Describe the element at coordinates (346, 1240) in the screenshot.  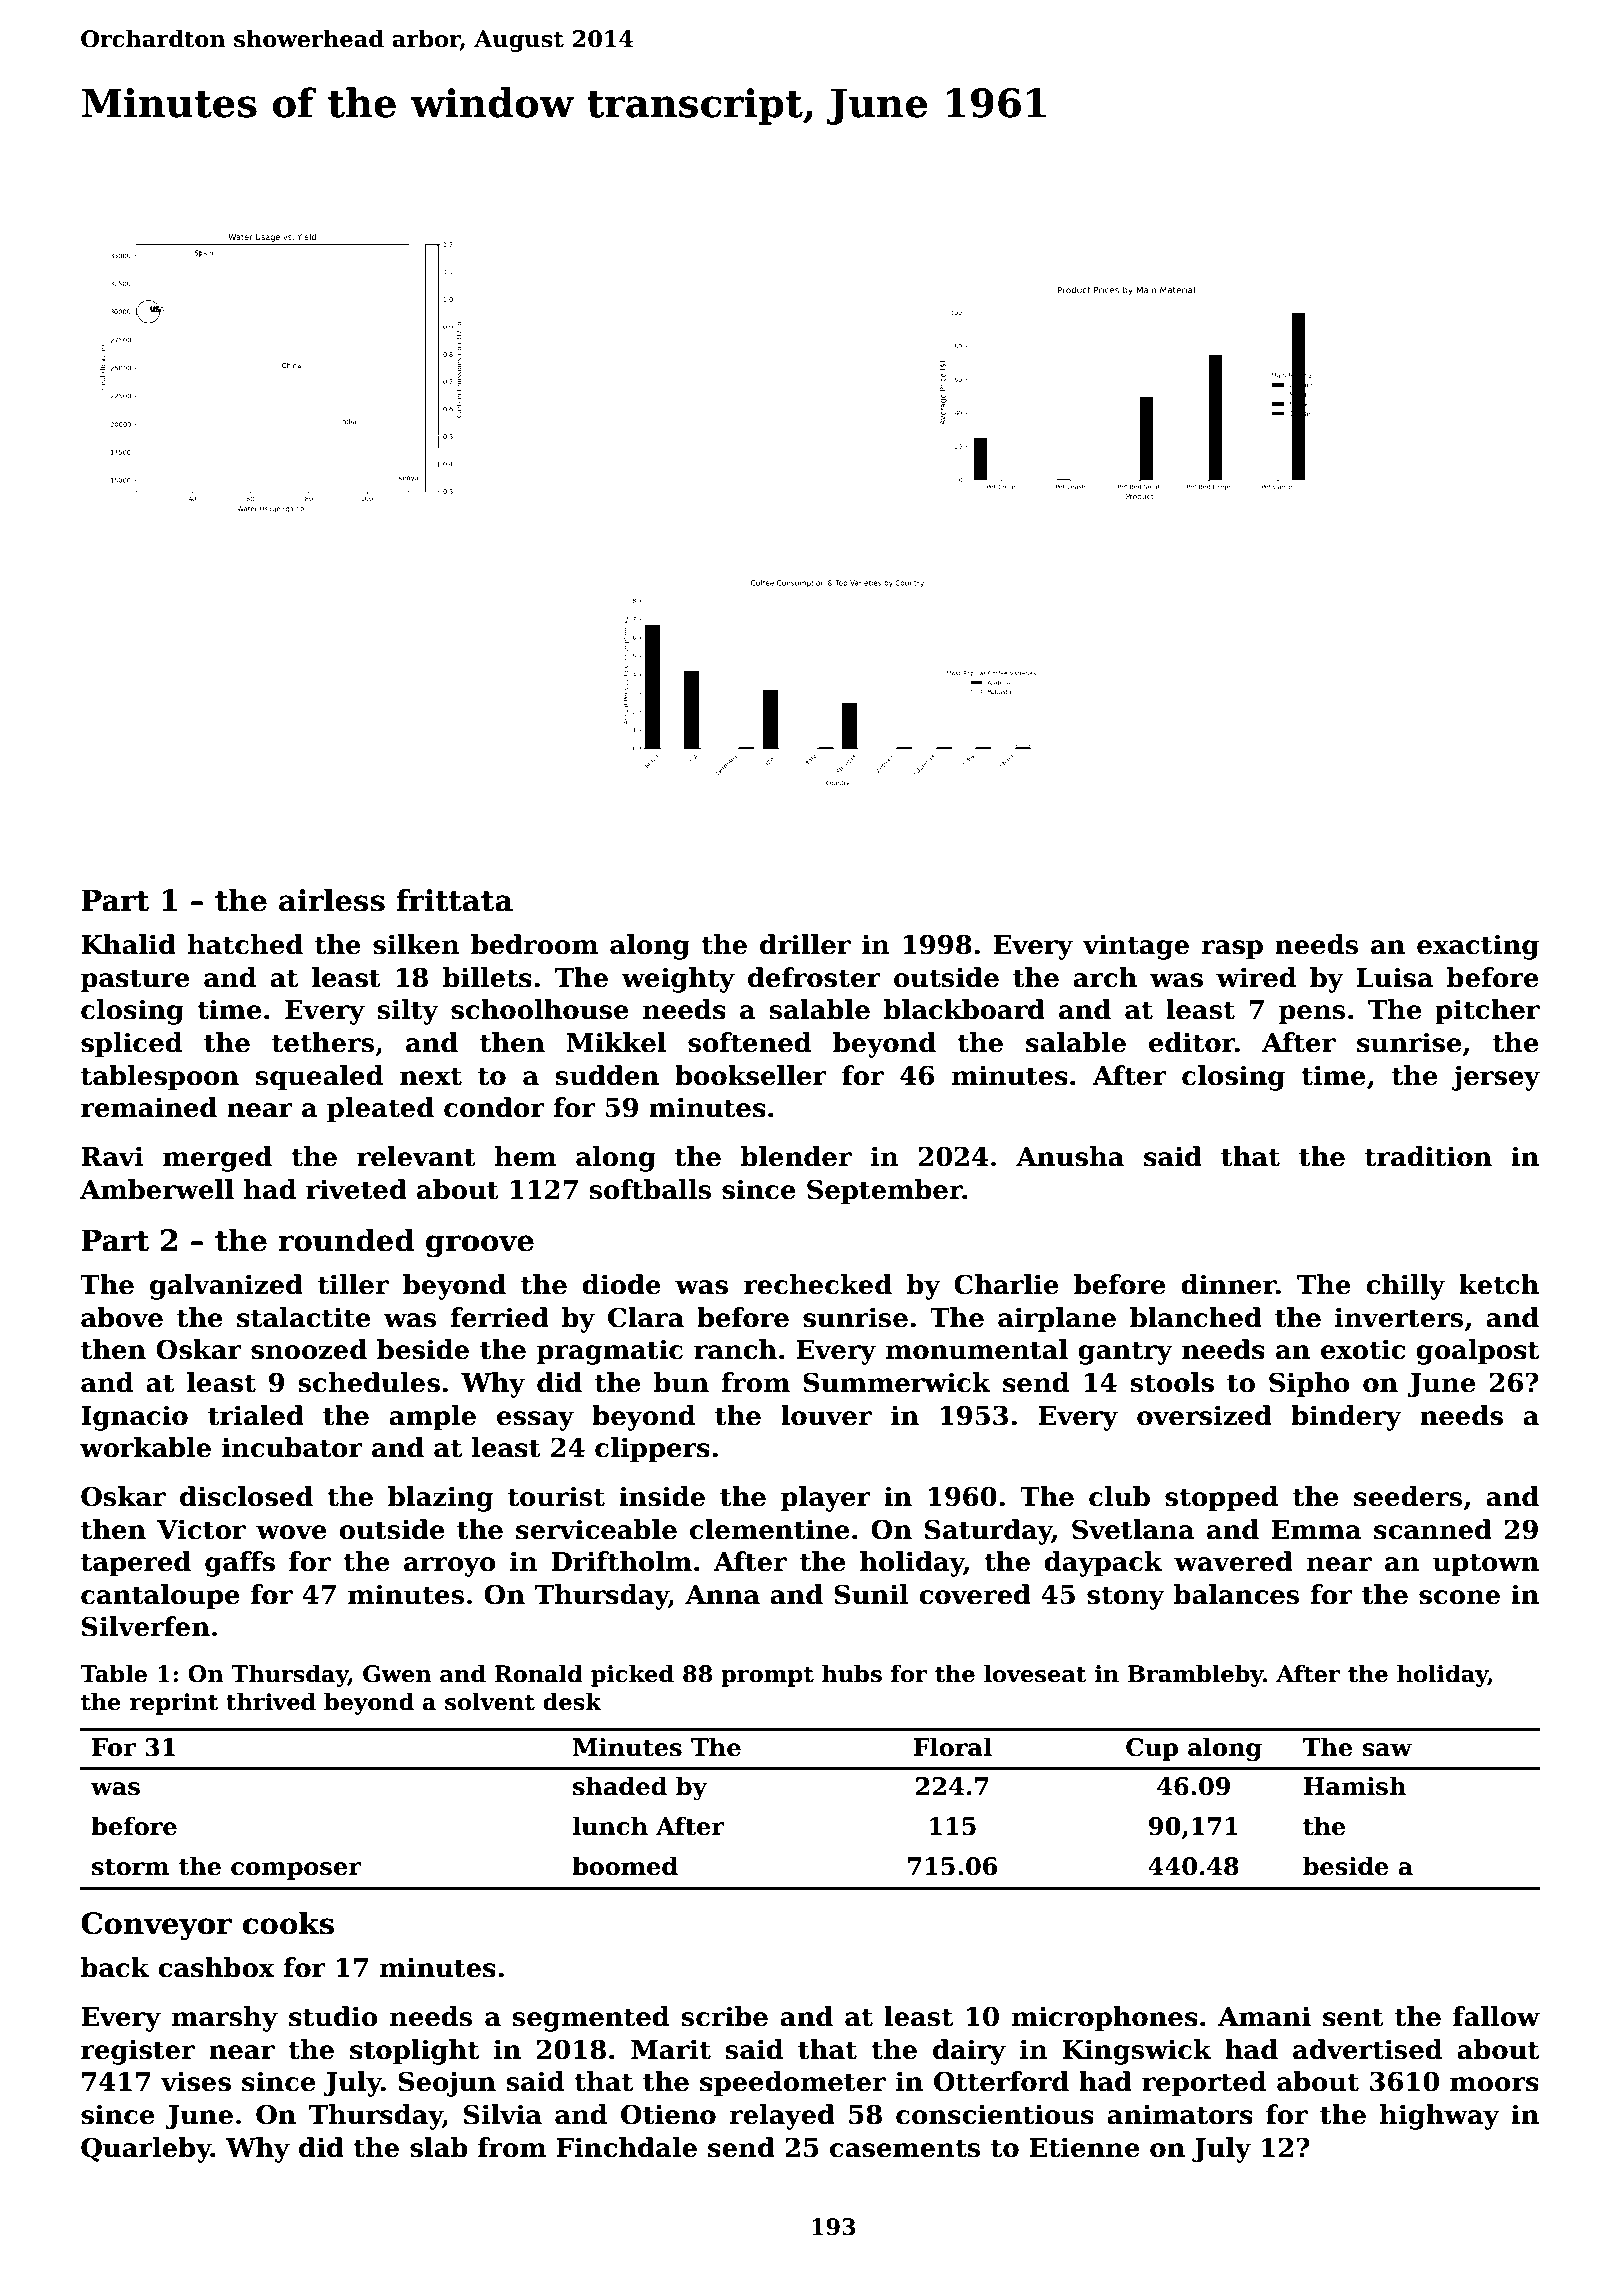
I see `rounded` at that location.
